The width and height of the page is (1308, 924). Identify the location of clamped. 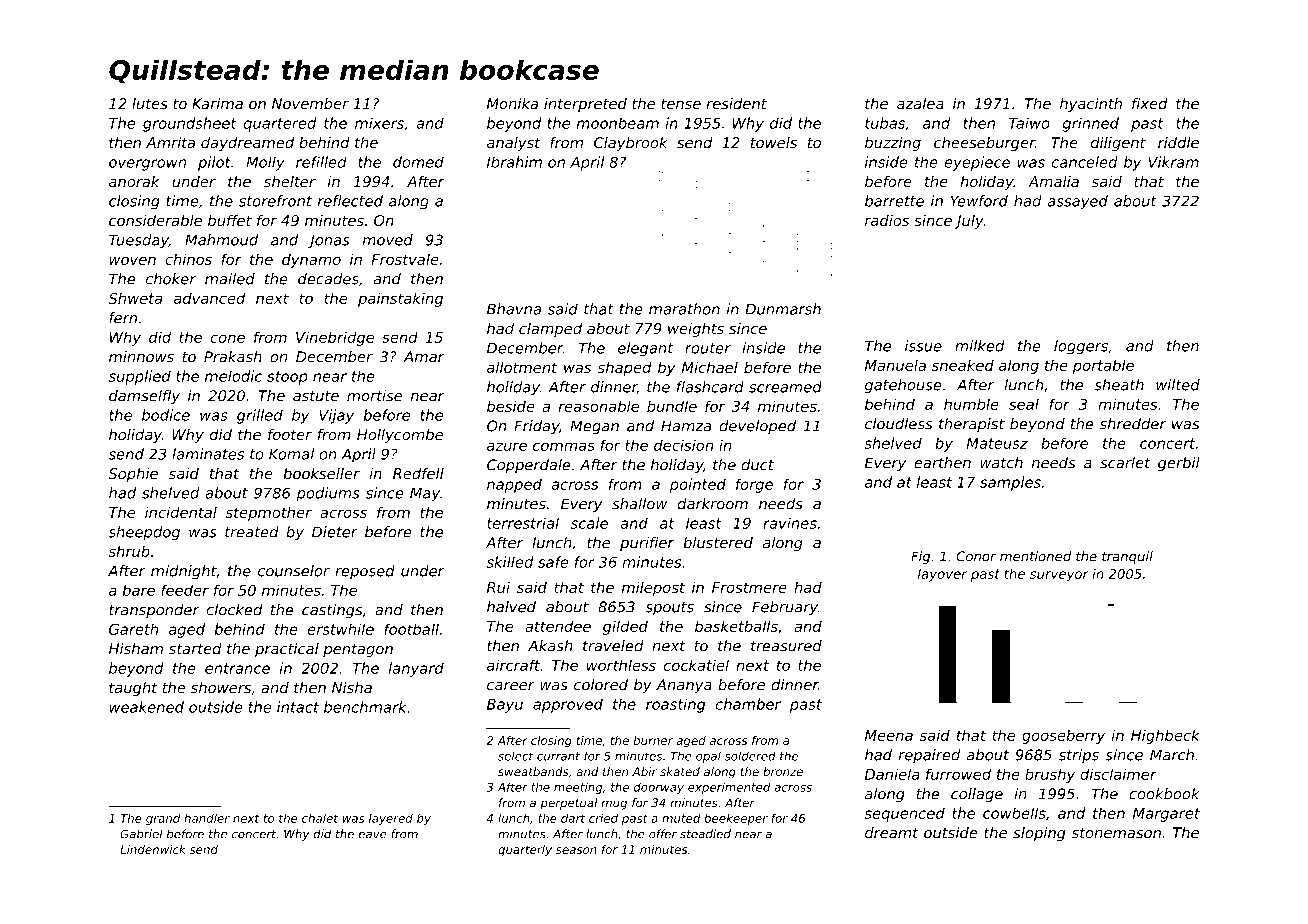
(550, 330).
